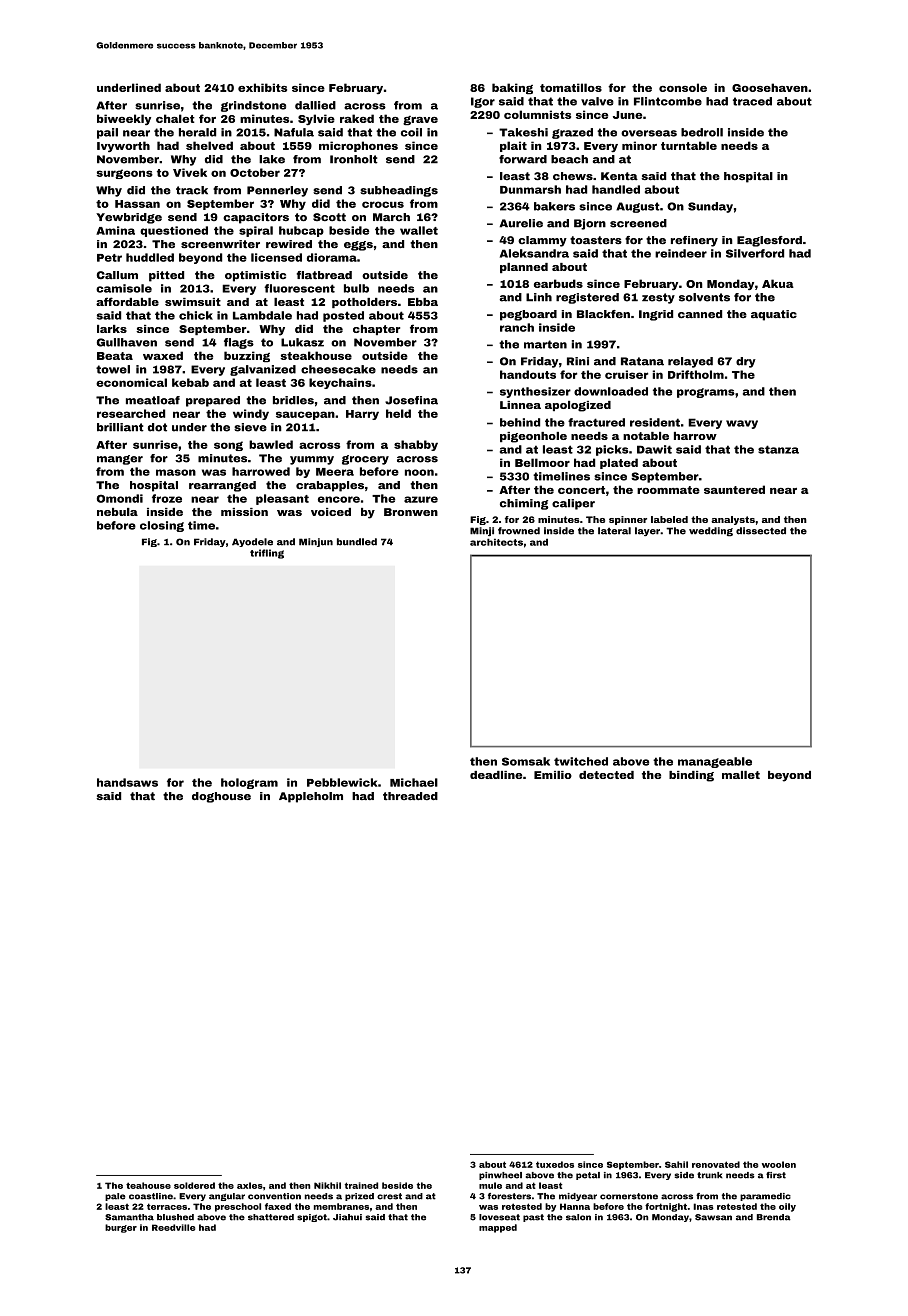 The width and height of the document is (908, 1316). I want to click on tomatillos, so click(571, 87).
